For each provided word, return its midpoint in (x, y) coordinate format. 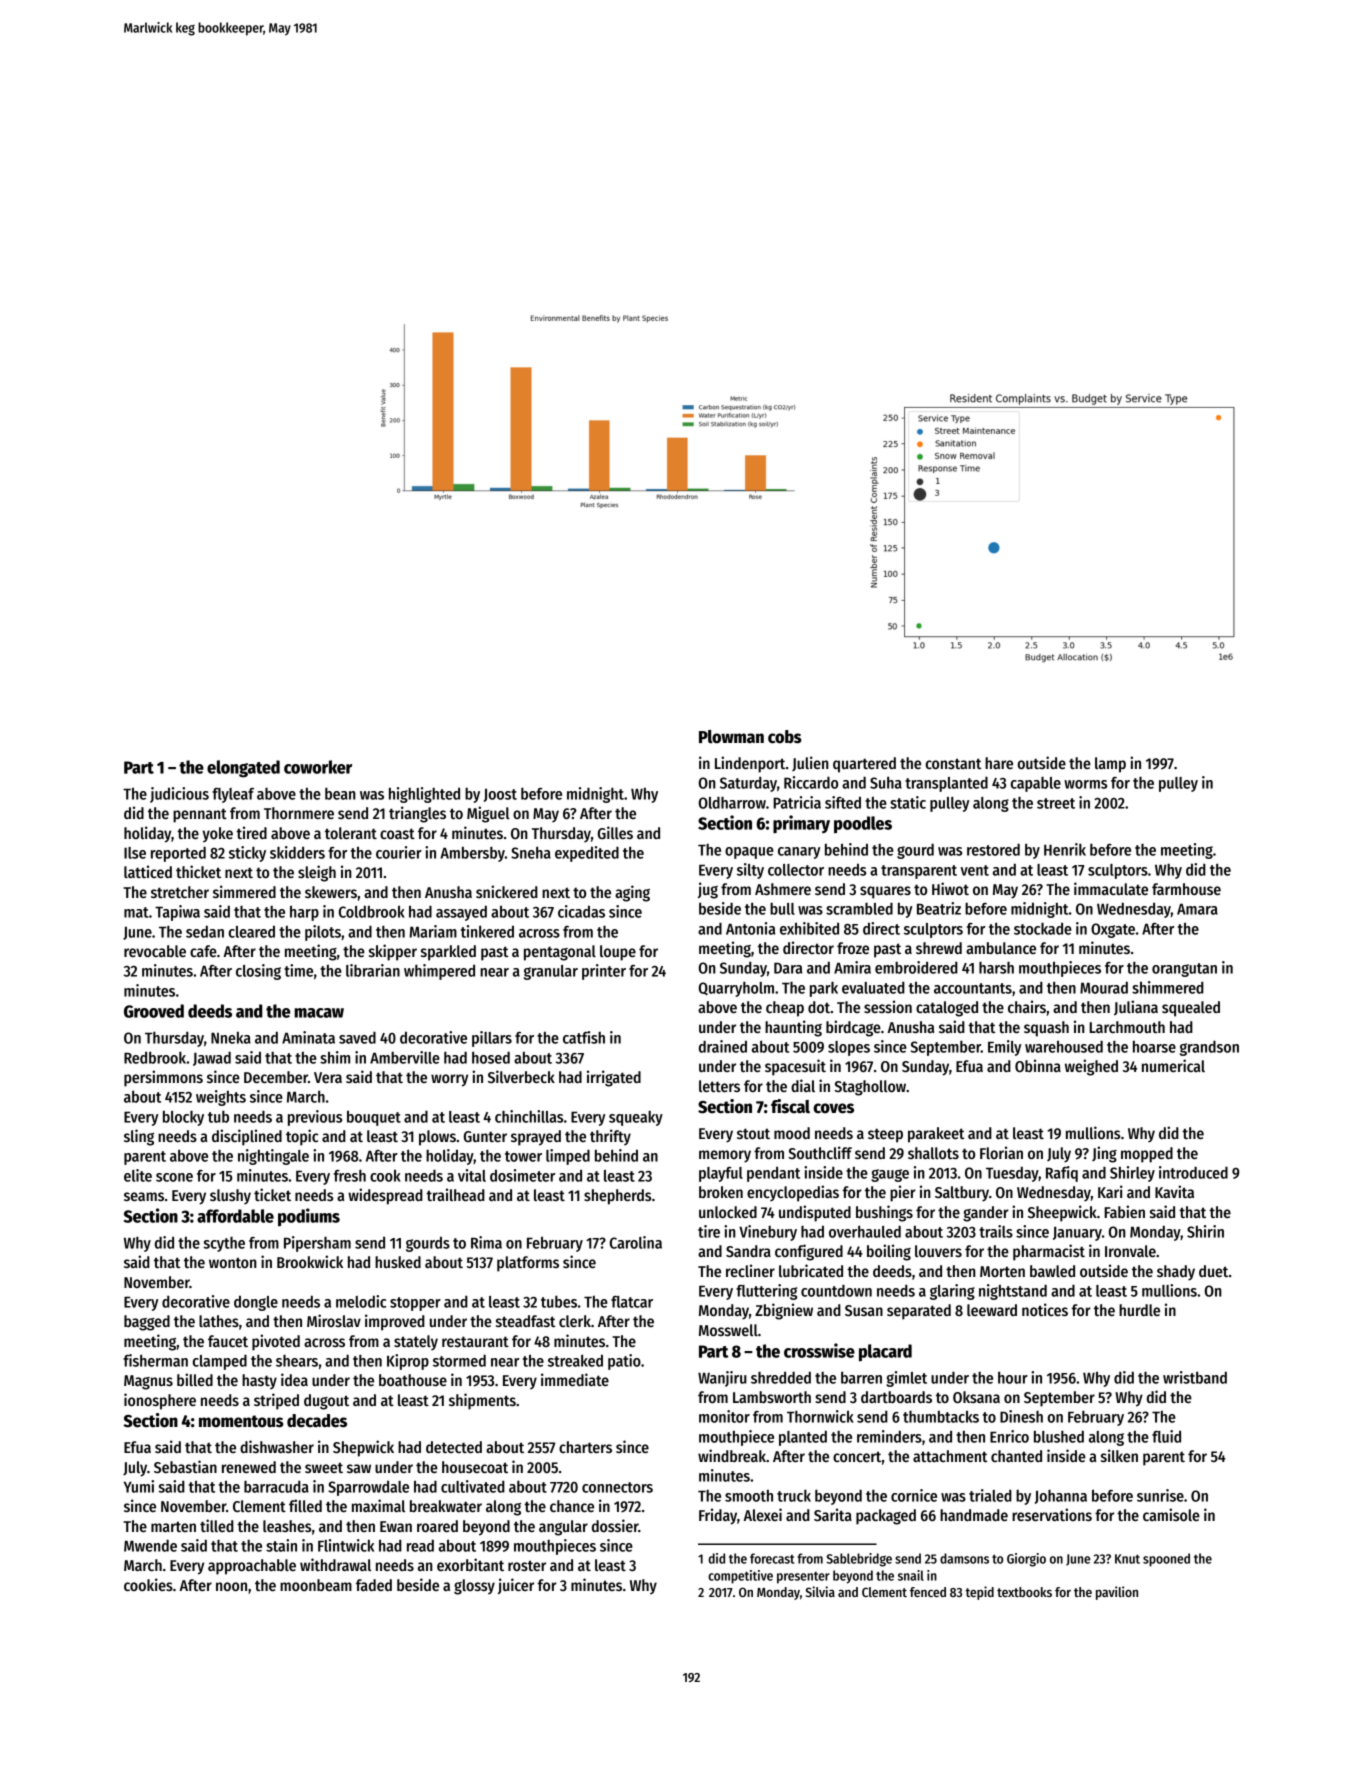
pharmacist (1049, 1252)
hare (999, 763)
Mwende (150, 1545)
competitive (740, 1577)
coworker (318, 767)
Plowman (731, 737)
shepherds (617, 1197)
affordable (235, 1216)
